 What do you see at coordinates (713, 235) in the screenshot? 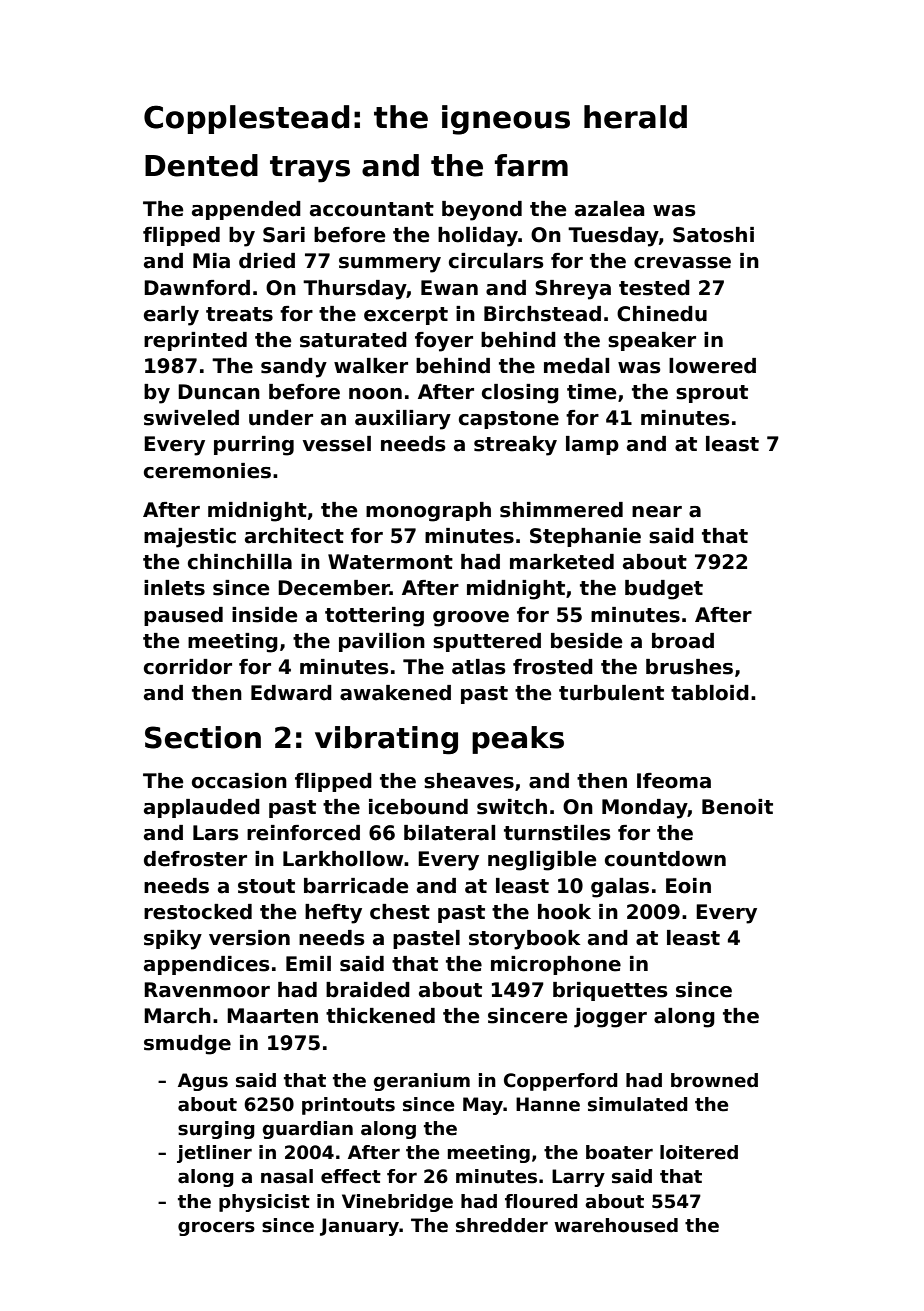
I see `Satoshi` at bounding box center [713, 235].
